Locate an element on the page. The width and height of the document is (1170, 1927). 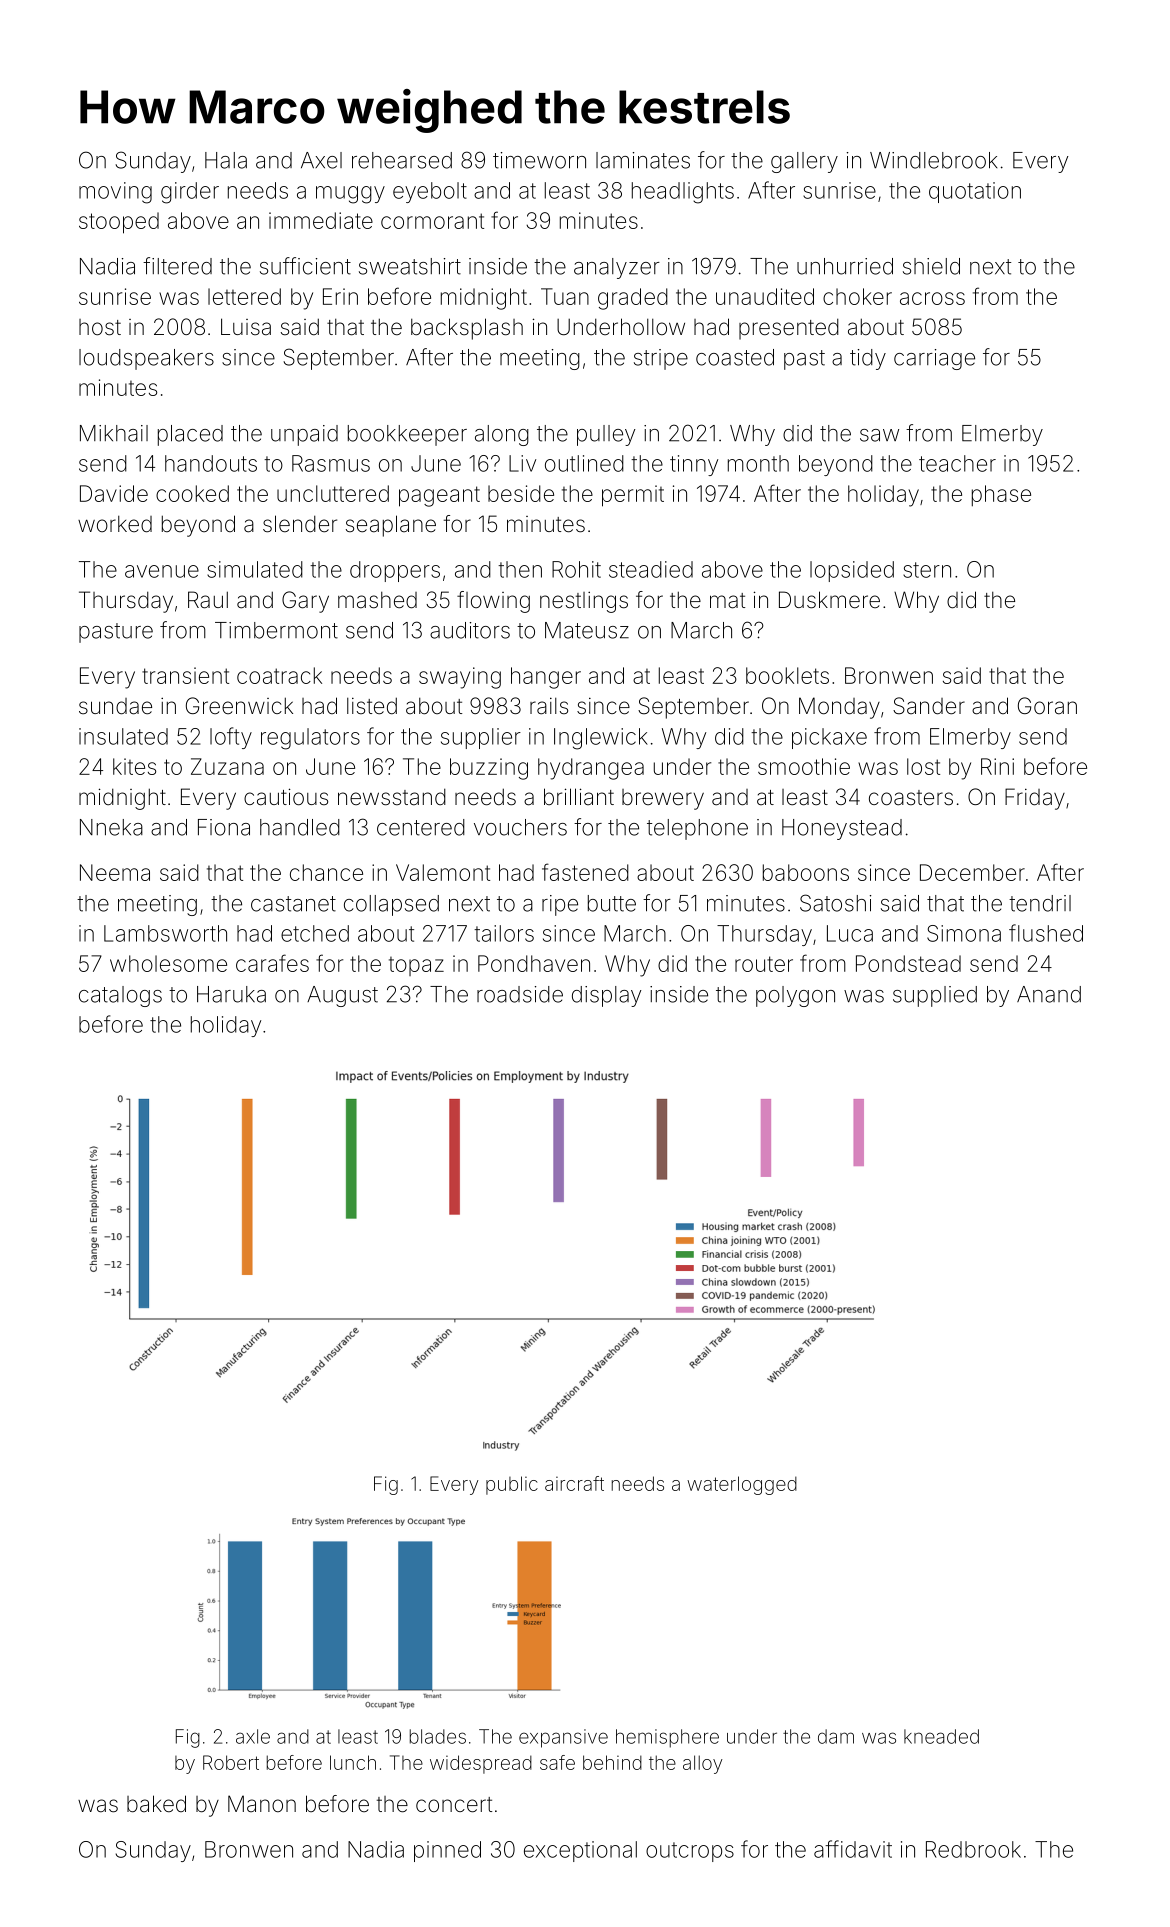
catalogs is located at coordinates (120, 996).
